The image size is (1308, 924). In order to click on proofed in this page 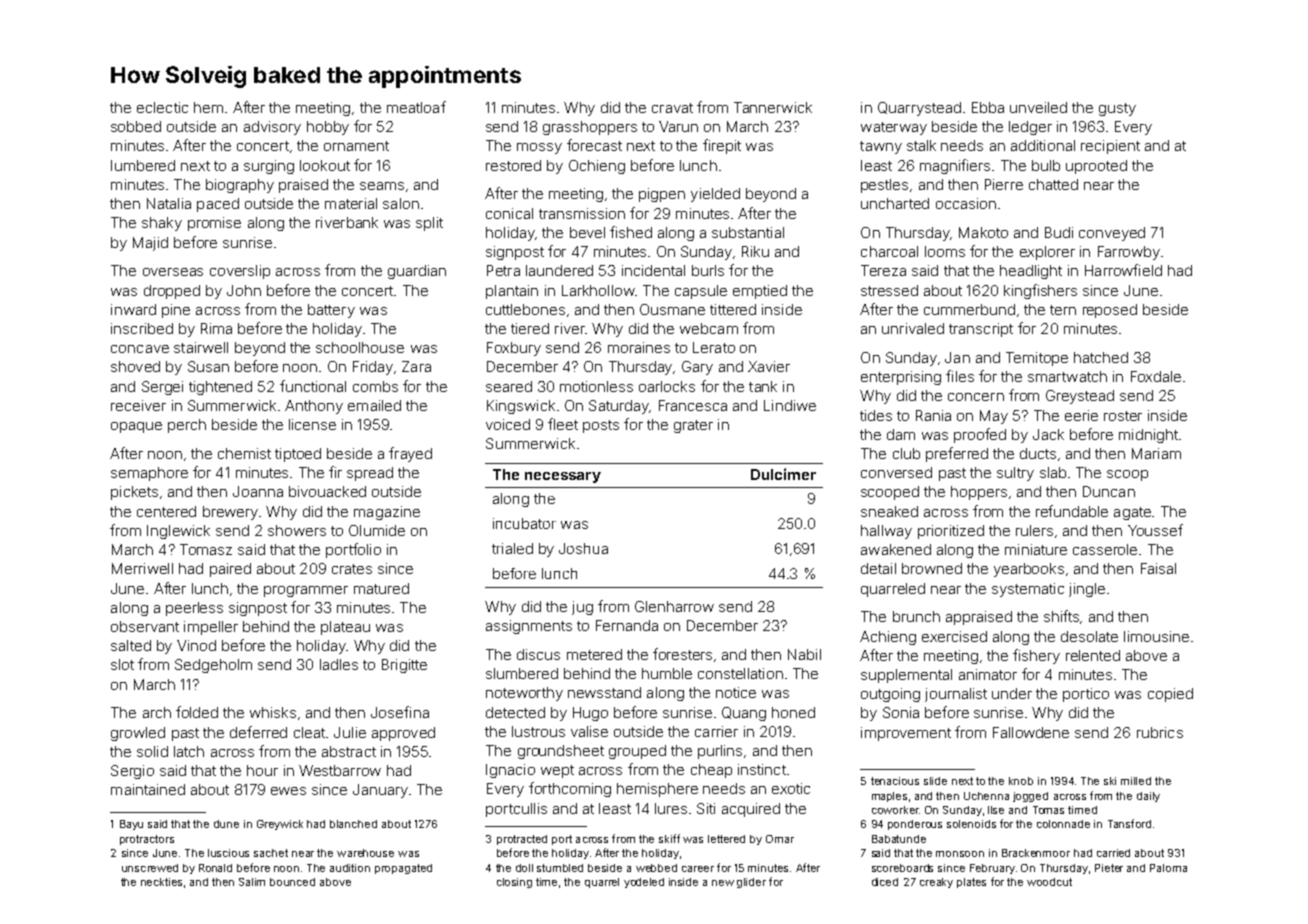, I will do `click(980, 435)`.
